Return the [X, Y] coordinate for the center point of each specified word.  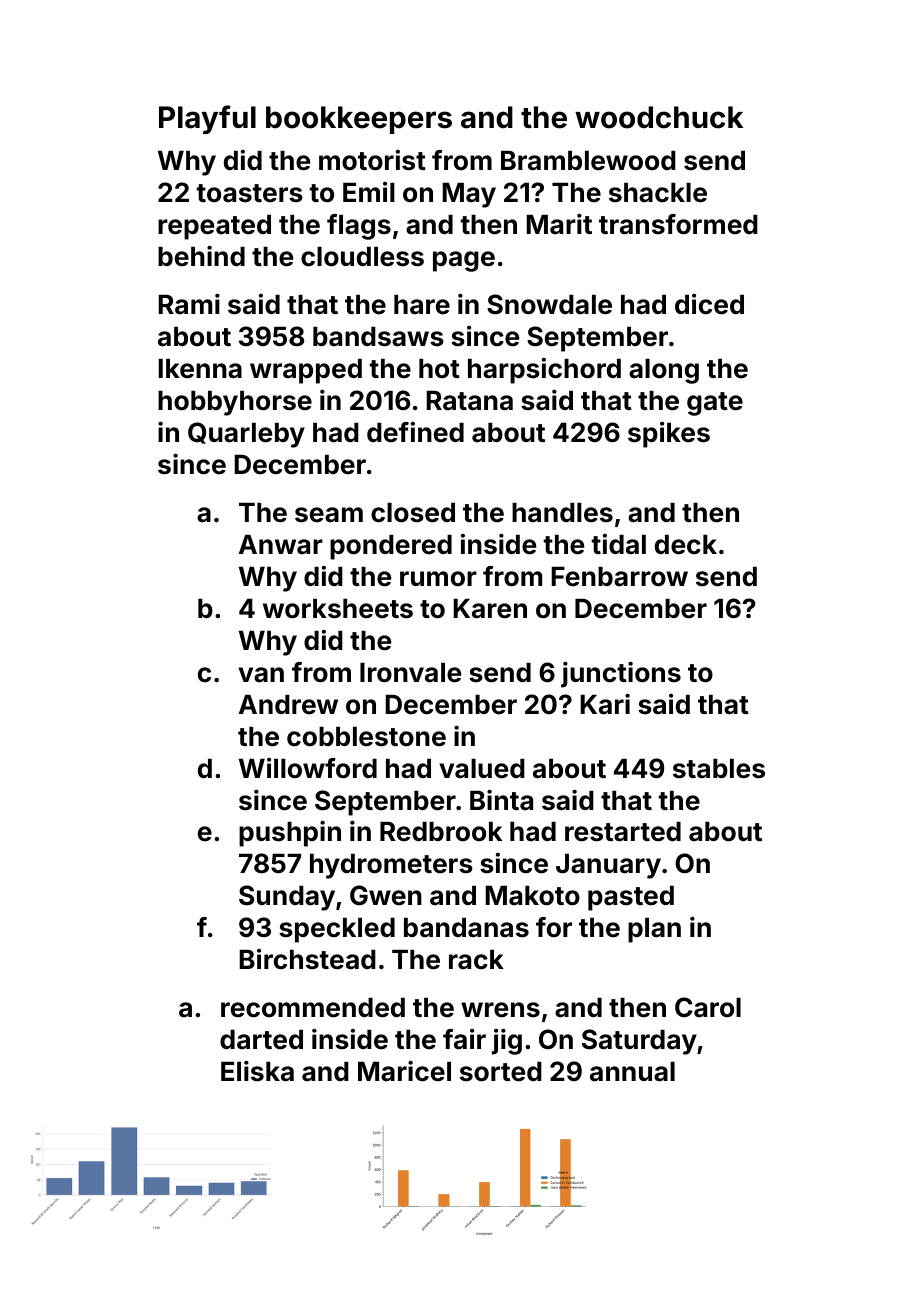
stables [719, 769]
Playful [207, 119]
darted [261, 1040]
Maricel [404, 1071]
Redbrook [441, 832]
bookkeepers [359, 120]
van [261, 675]
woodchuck [659, 117]
